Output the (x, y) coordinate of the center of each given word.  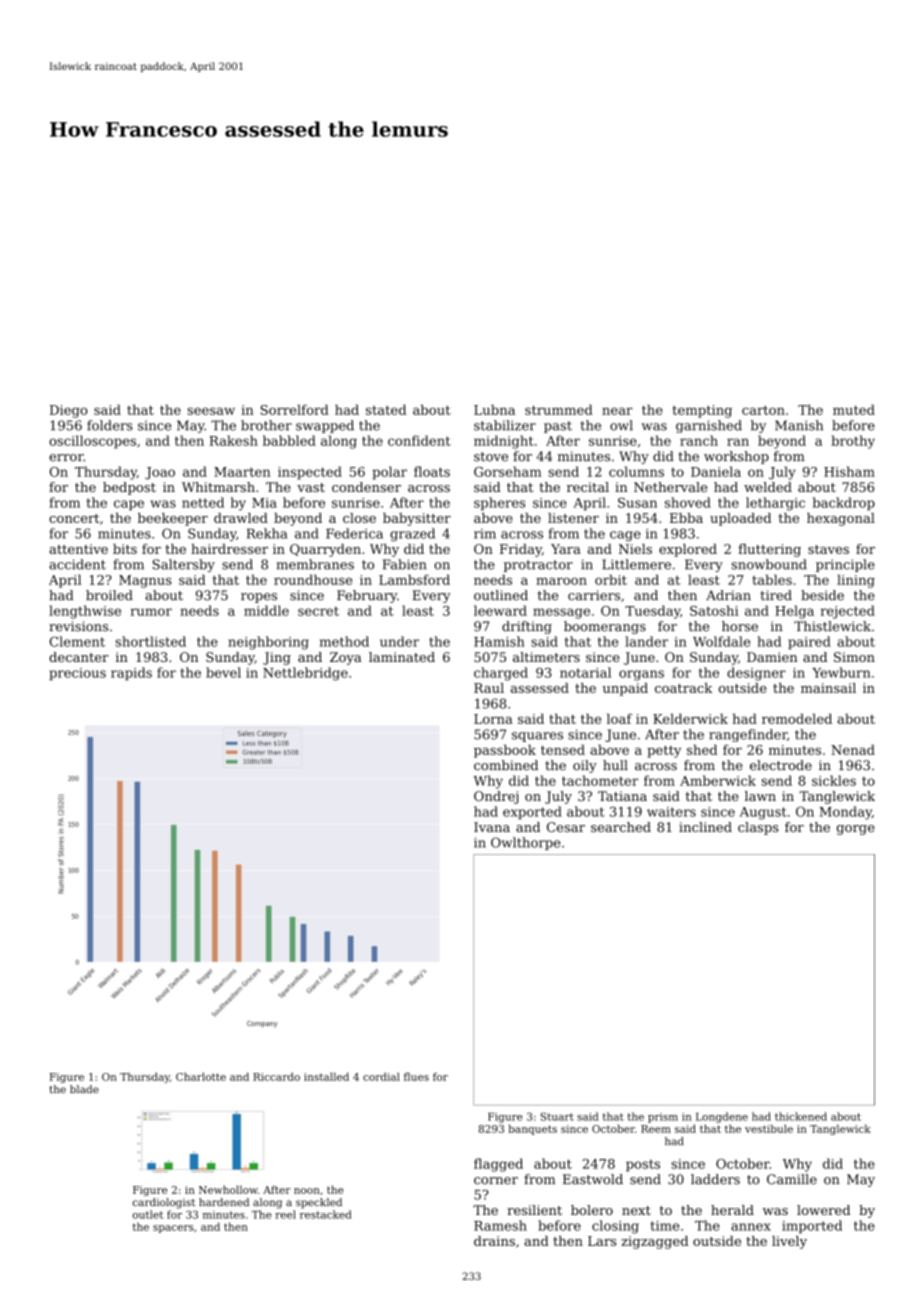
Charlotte (201, 1076)
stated (386, 409)
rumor (151, 612)
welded (768, 487)
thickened (801, 1116)
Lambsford (414, 579)
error (66, 458)
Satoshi (714, 610)
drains (494, 1241)
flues (416, 1076)
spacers (173, 1229)
